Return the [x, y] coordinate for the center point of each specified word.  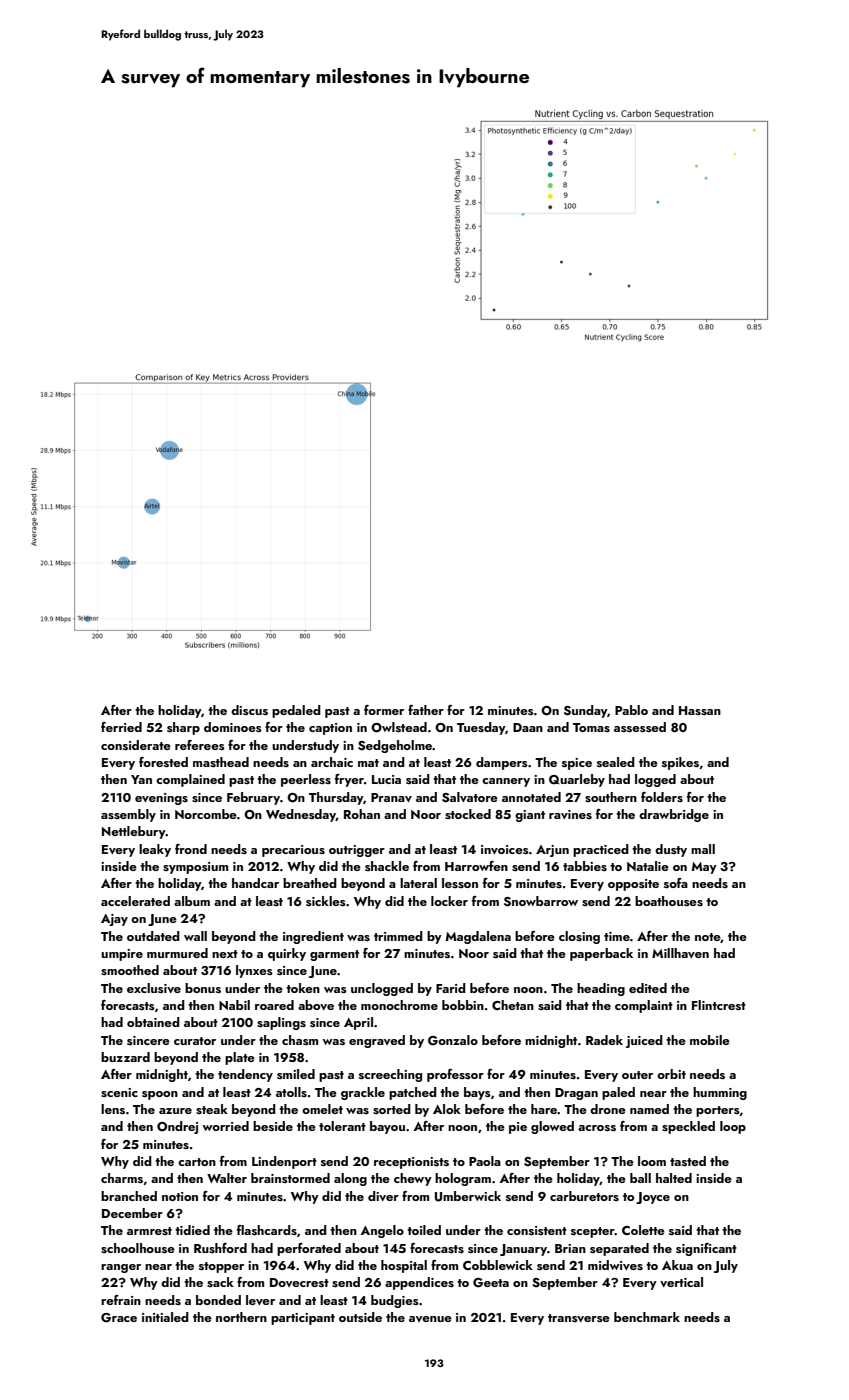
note [708, 938]
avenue [430, 1319]
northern [241, 1317]
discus [249, 710]
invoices [505, 849]
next [225, 954]
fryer [349, 780]
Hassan [700, 710]
